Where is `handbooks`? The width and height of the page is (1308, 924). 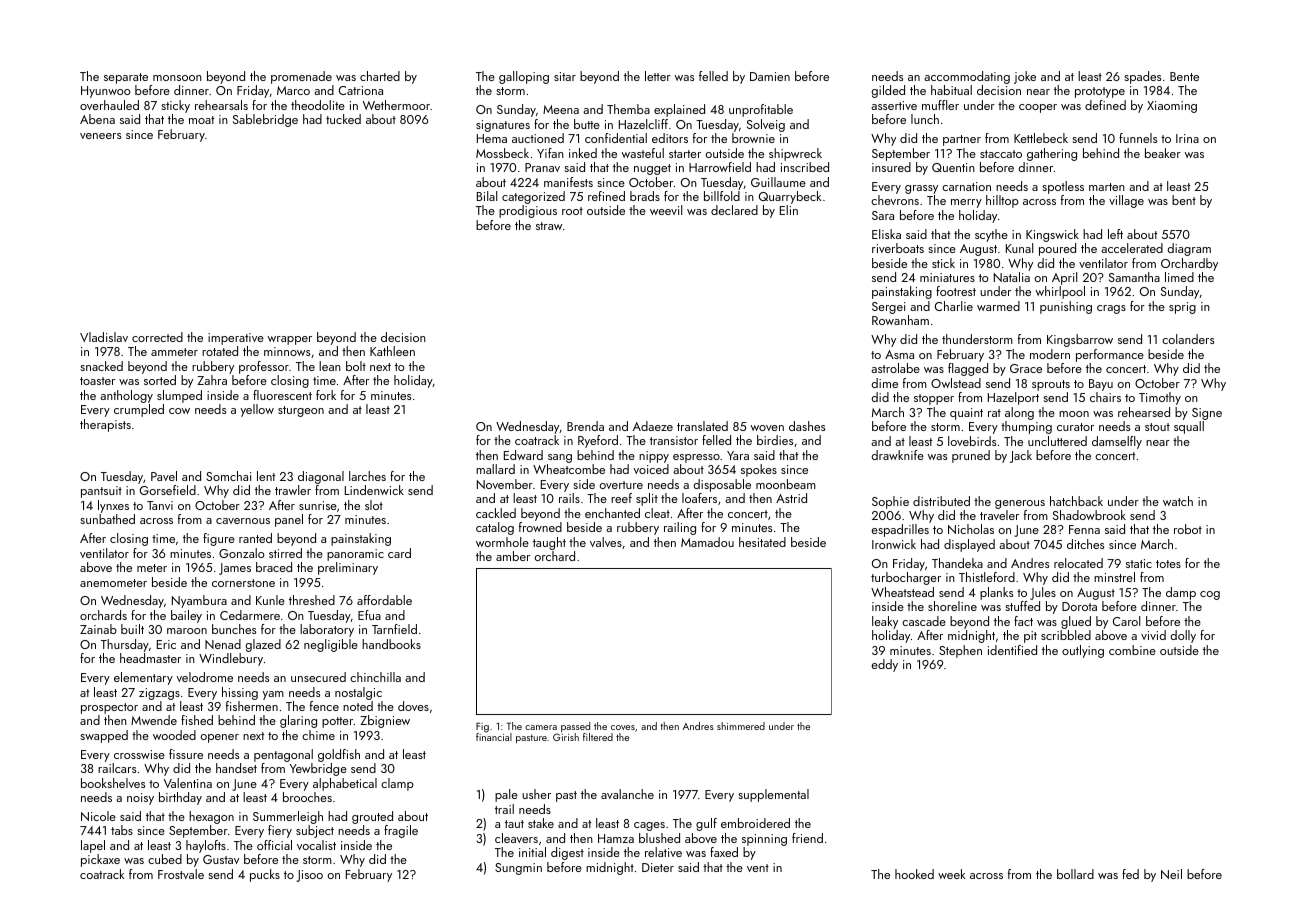 handbooks is located at coordinates (391, 644).
